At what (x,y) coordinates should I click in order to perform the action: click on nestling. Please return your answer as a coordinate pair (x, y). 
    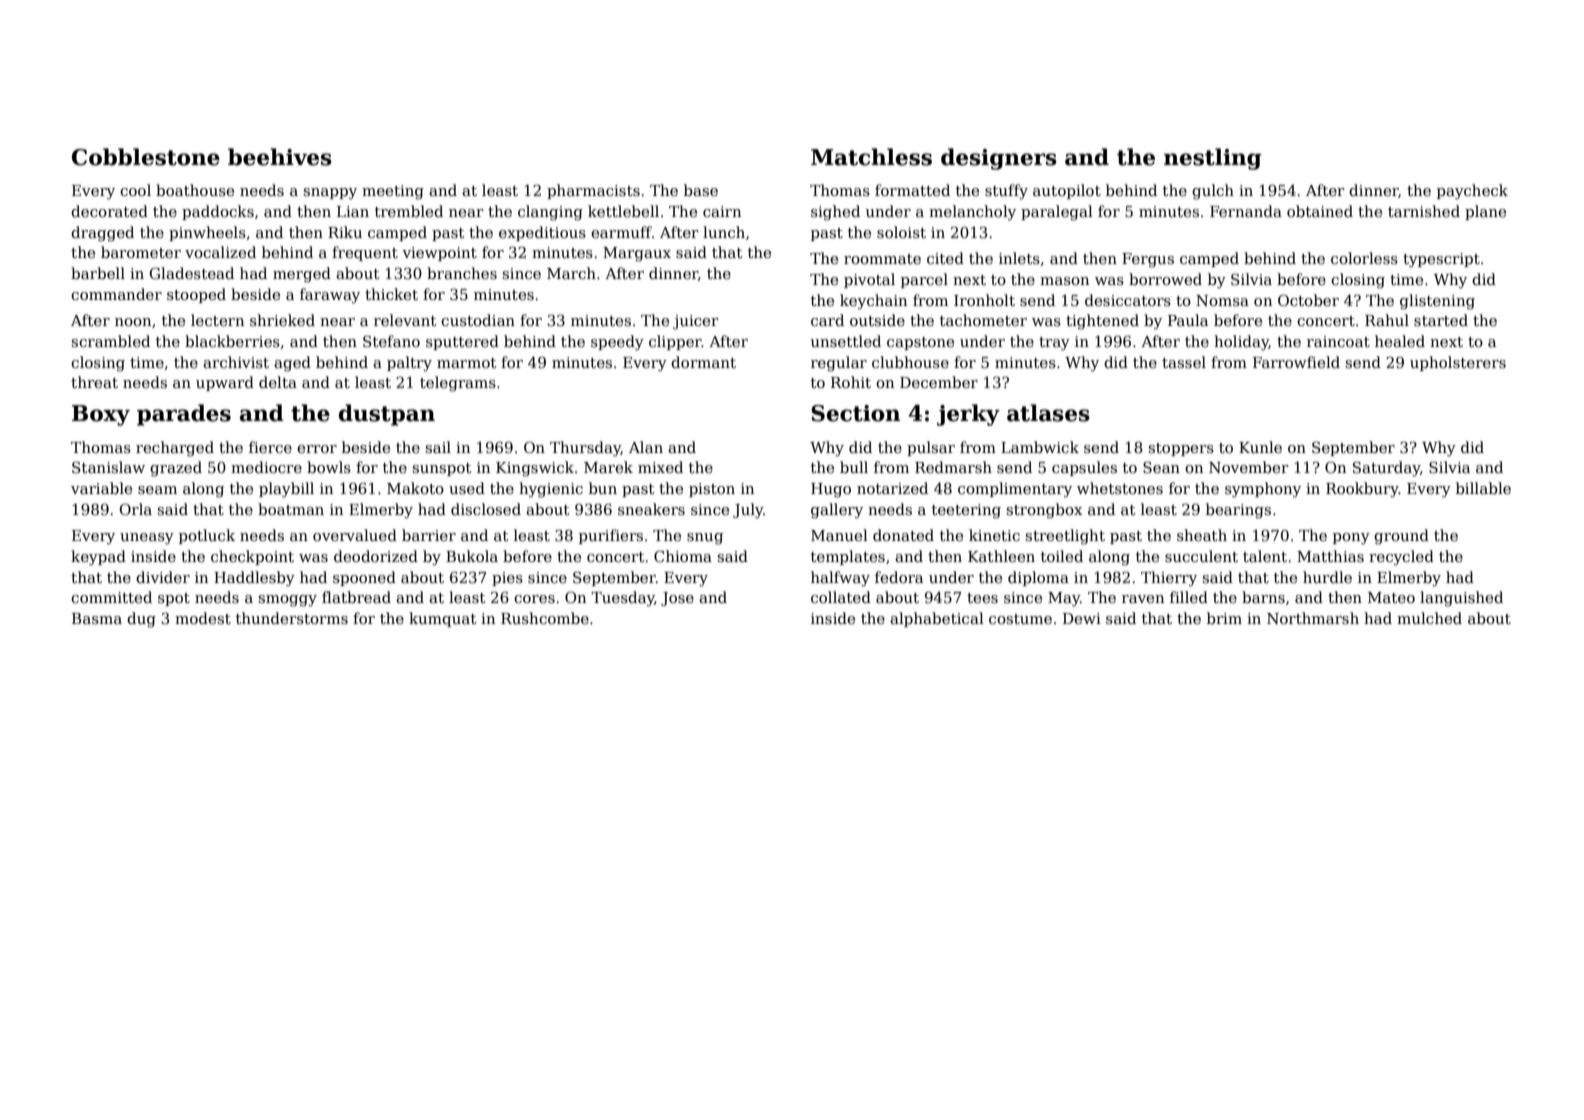
    Looking at the image, I should click on (1213, 159).
